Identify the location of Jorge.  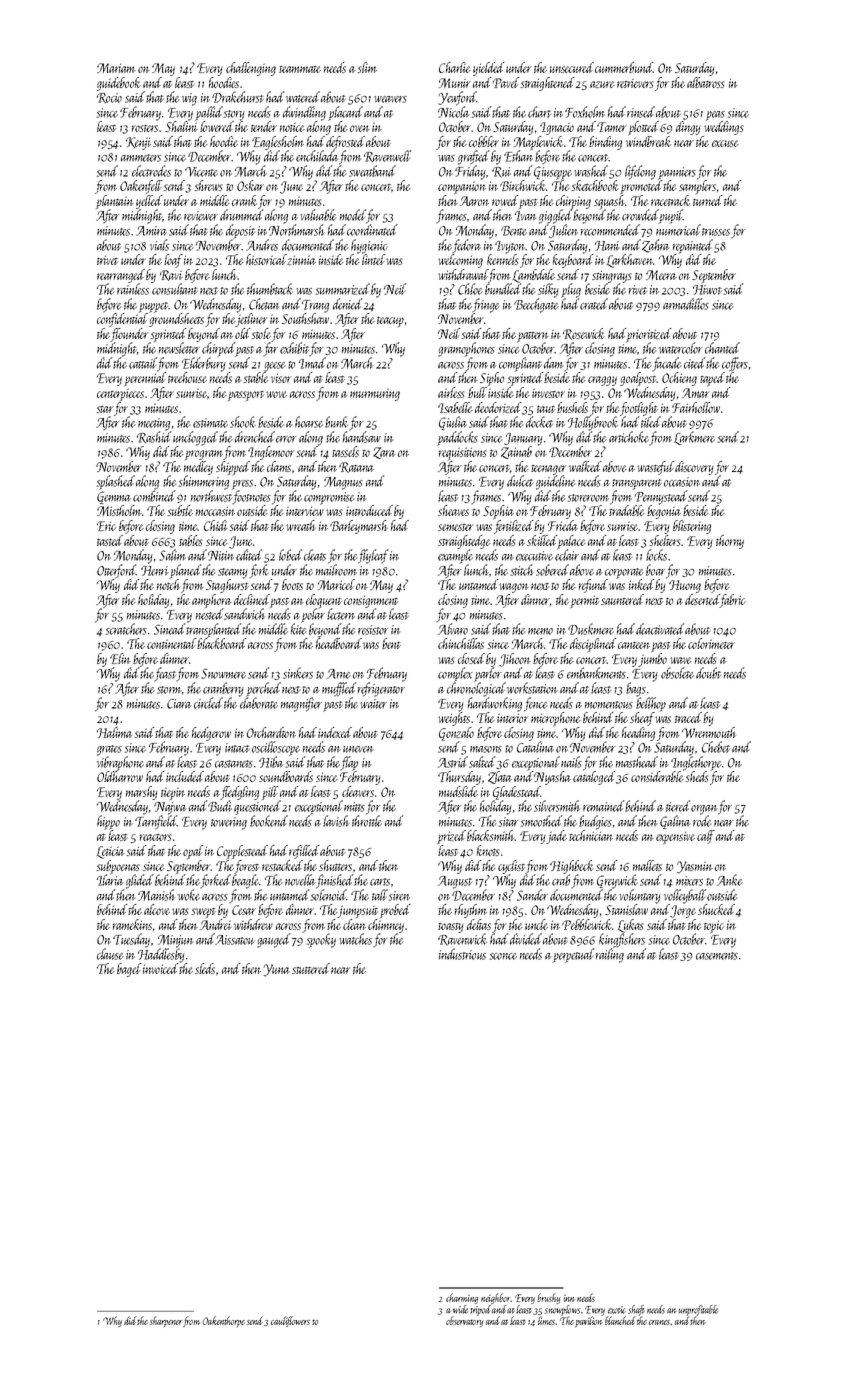
(683, 911).
